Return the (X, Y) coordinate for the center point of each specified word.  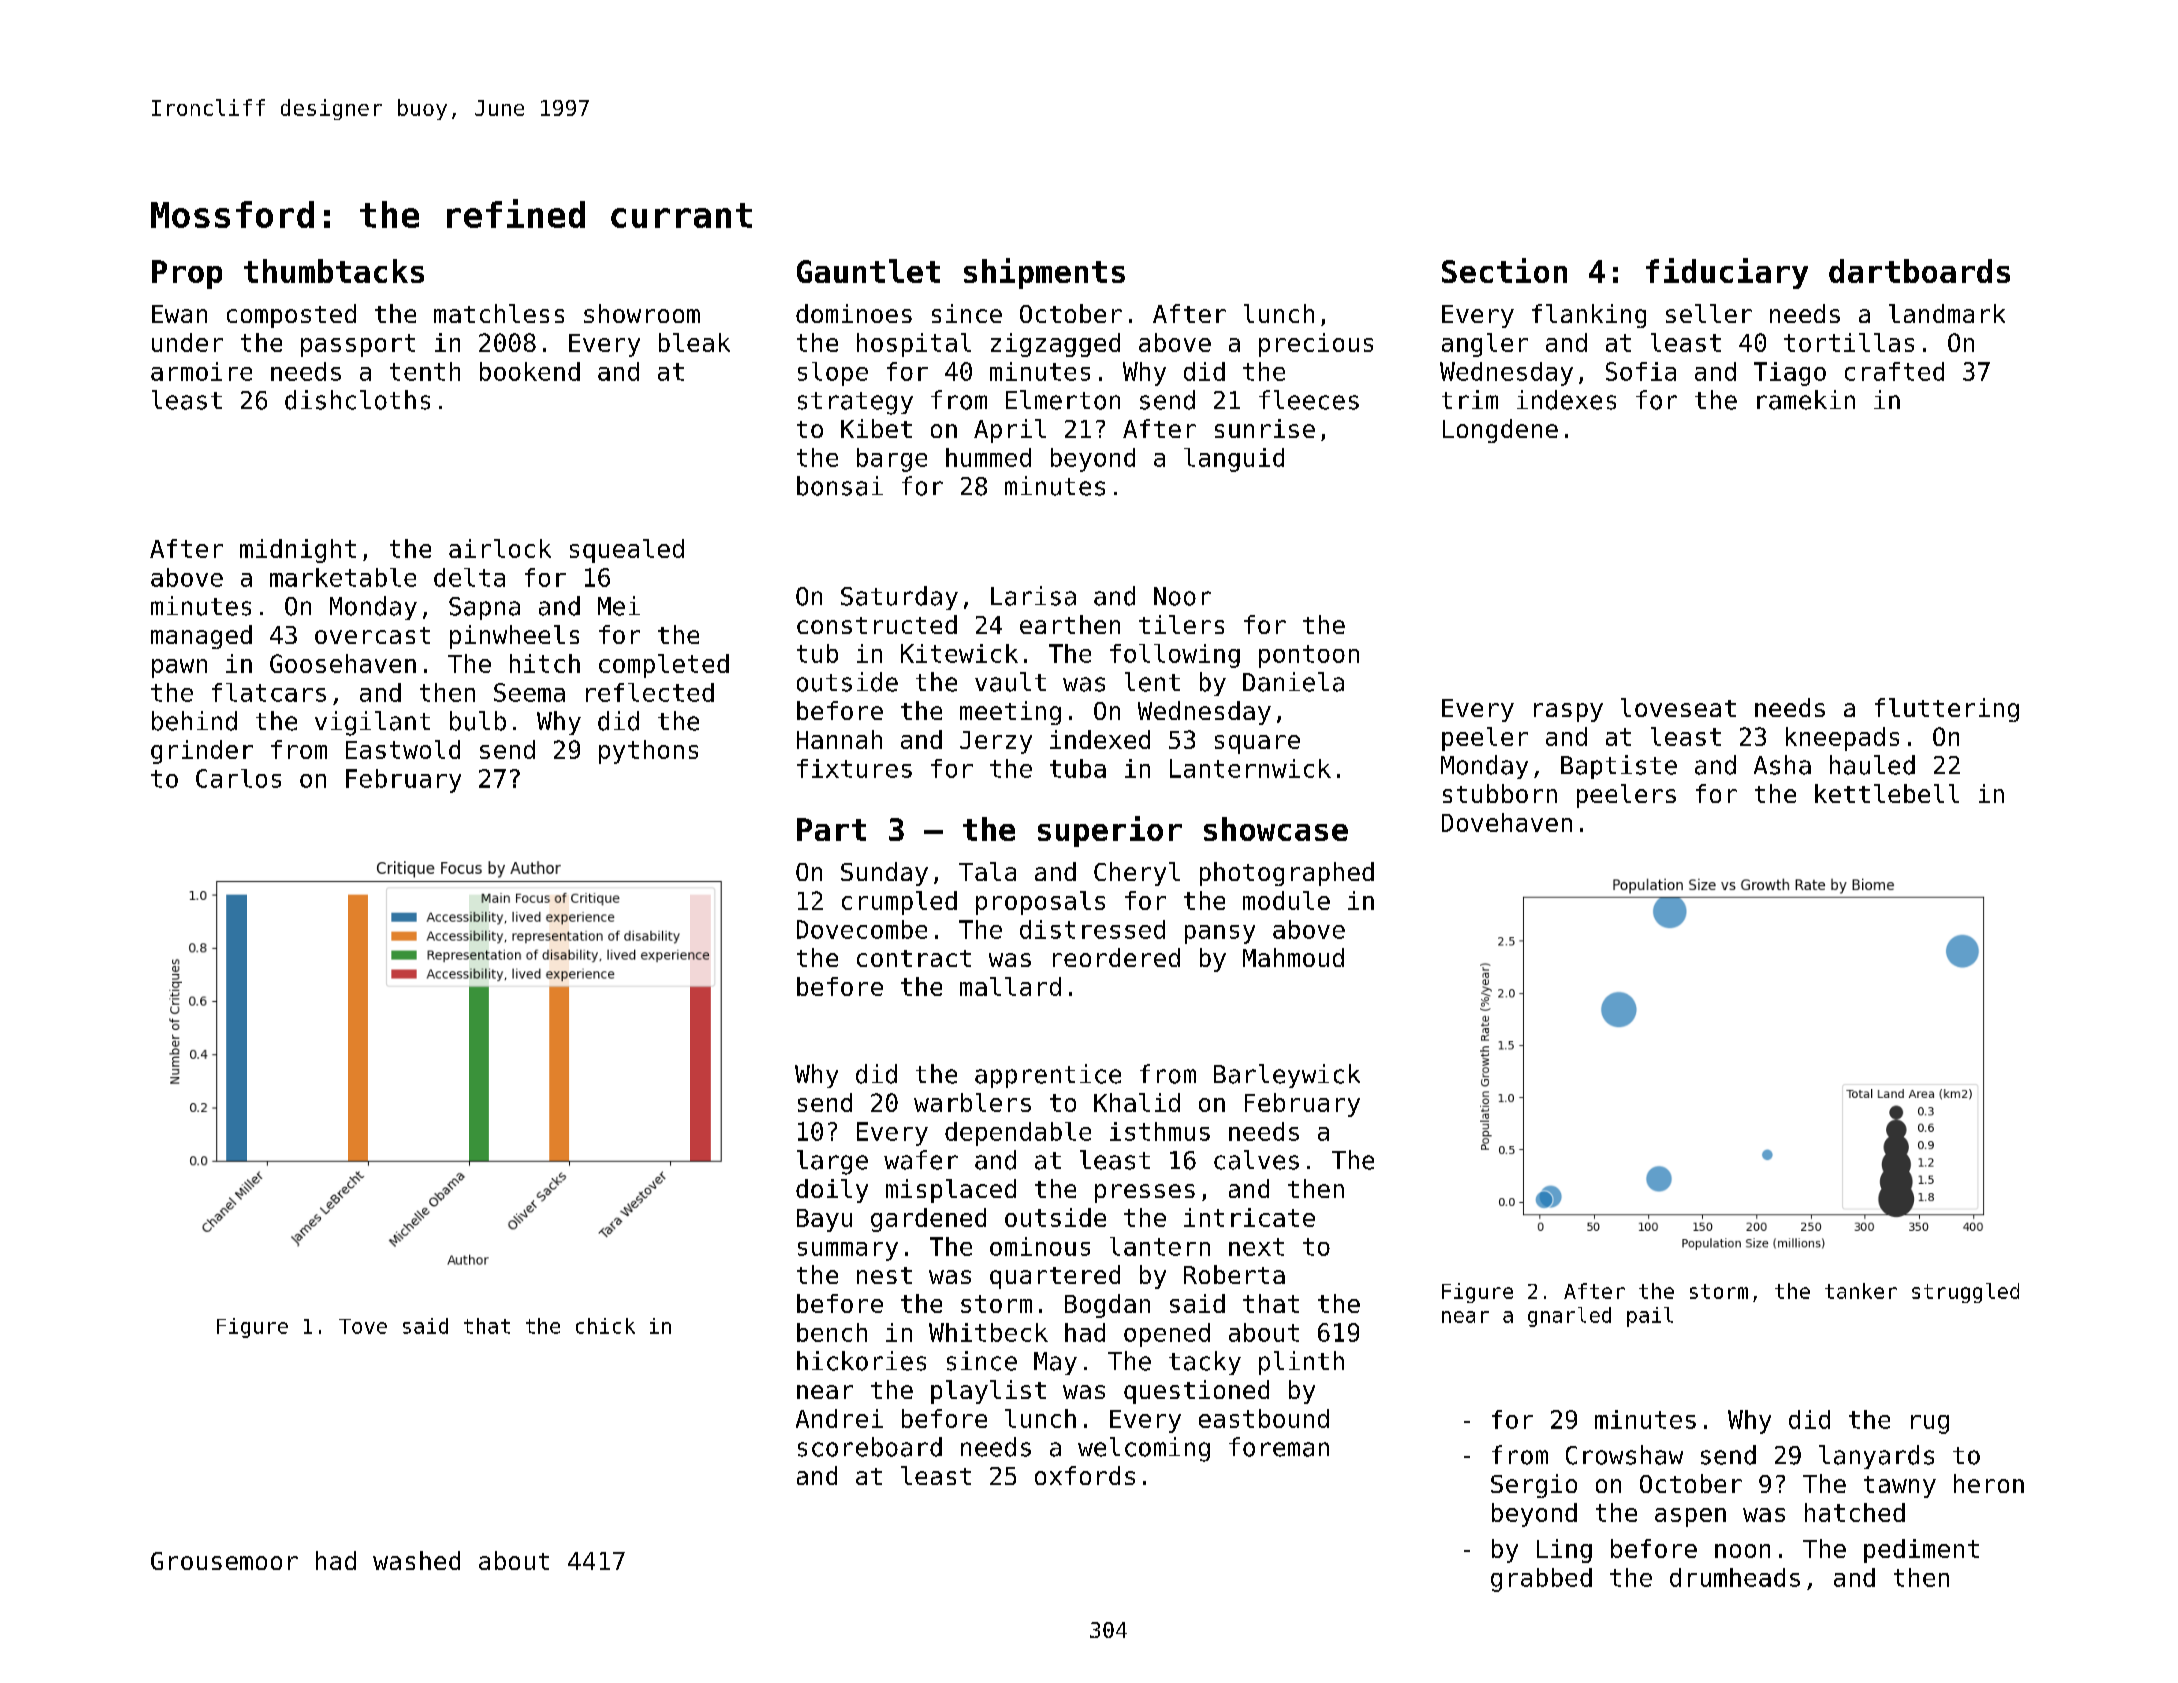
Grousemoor (224, 1561)
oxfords (1085, 1475)
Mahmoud (1293, 957)
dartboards (1919, 271)
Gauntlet (868, 271)
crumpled (899, 903)
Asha (1782, 765)
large (832, 1162)
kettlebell (1887, 793)
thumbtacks (334, 271)
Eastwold (403, 749)
